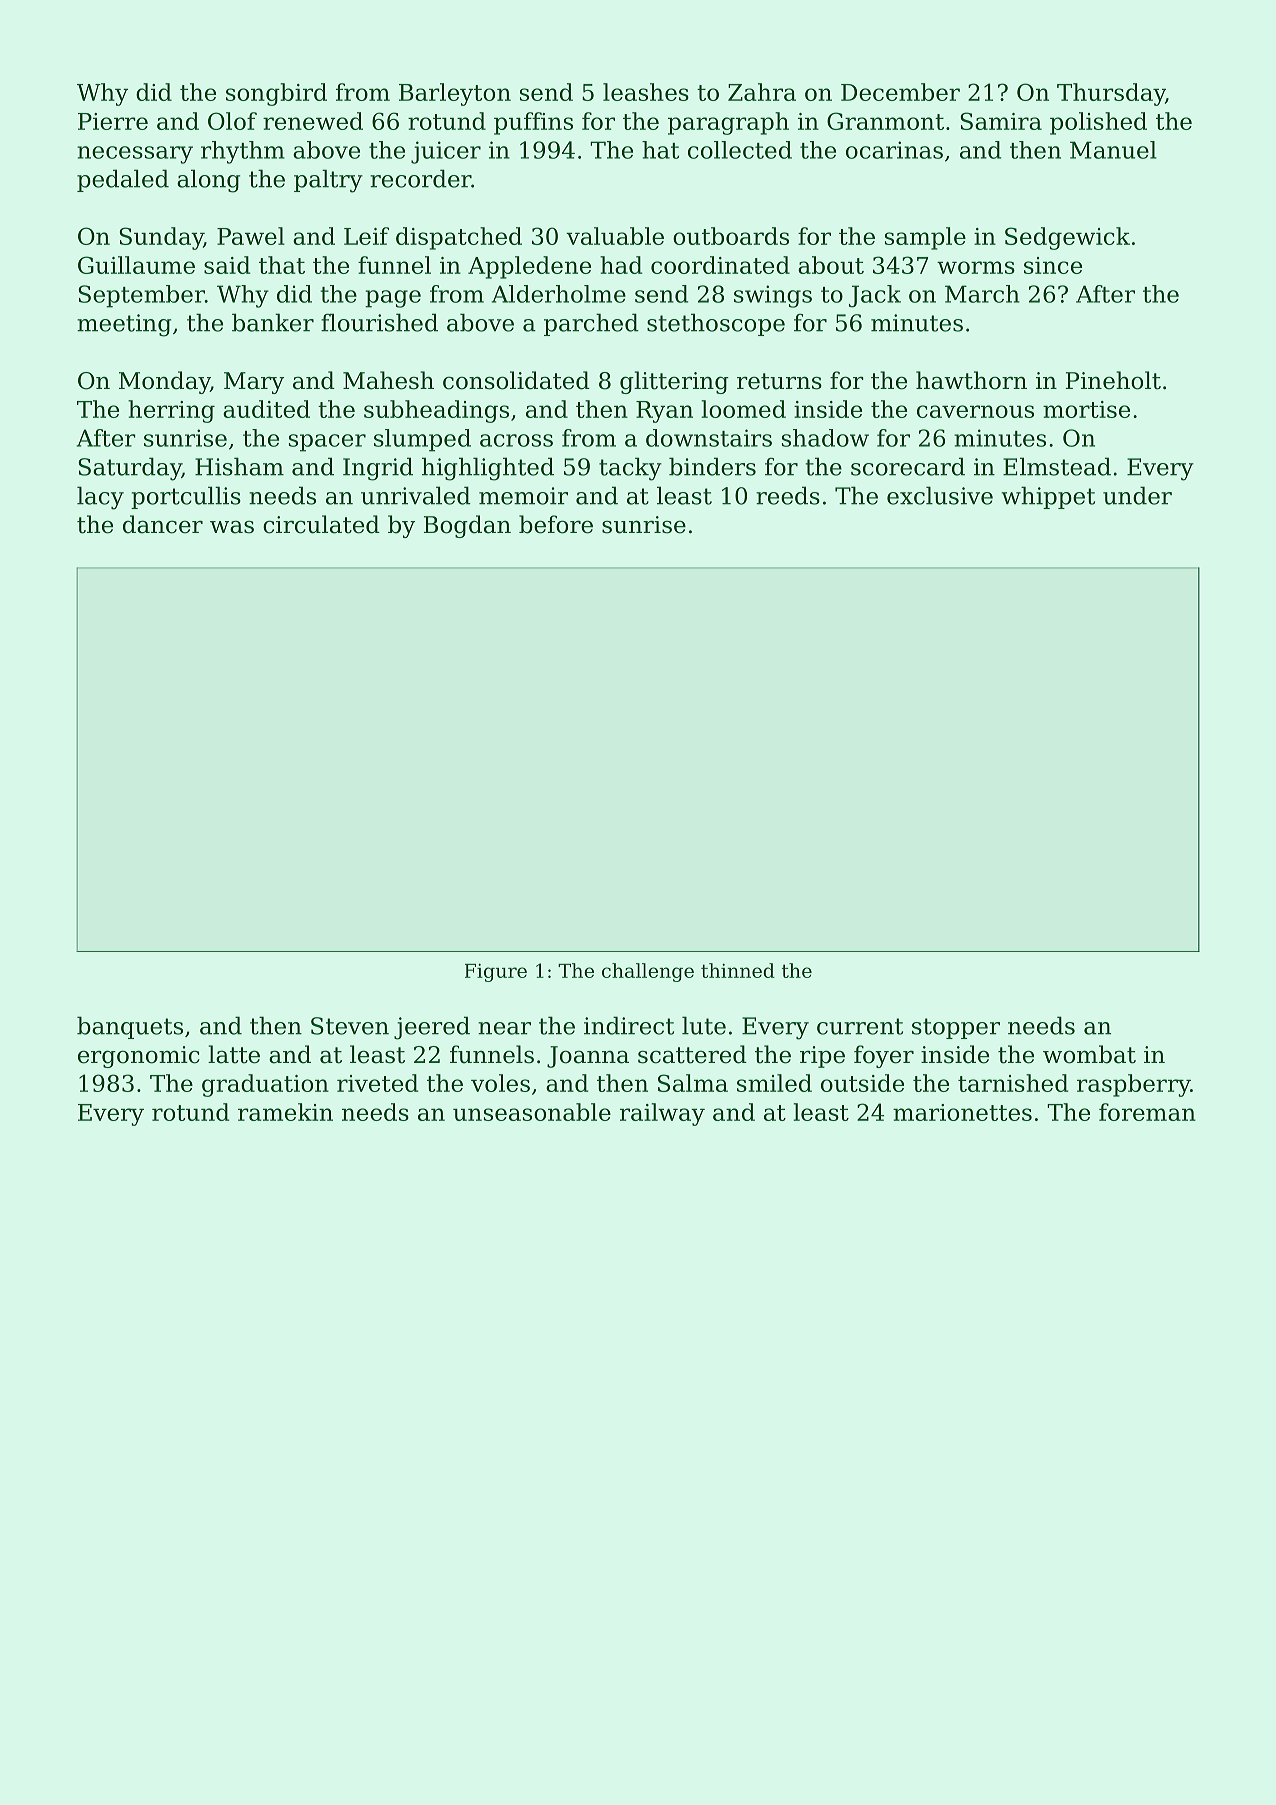  Describe the element at coordinates (496, 973) in the screenshot. I see `Figure` at that location.
